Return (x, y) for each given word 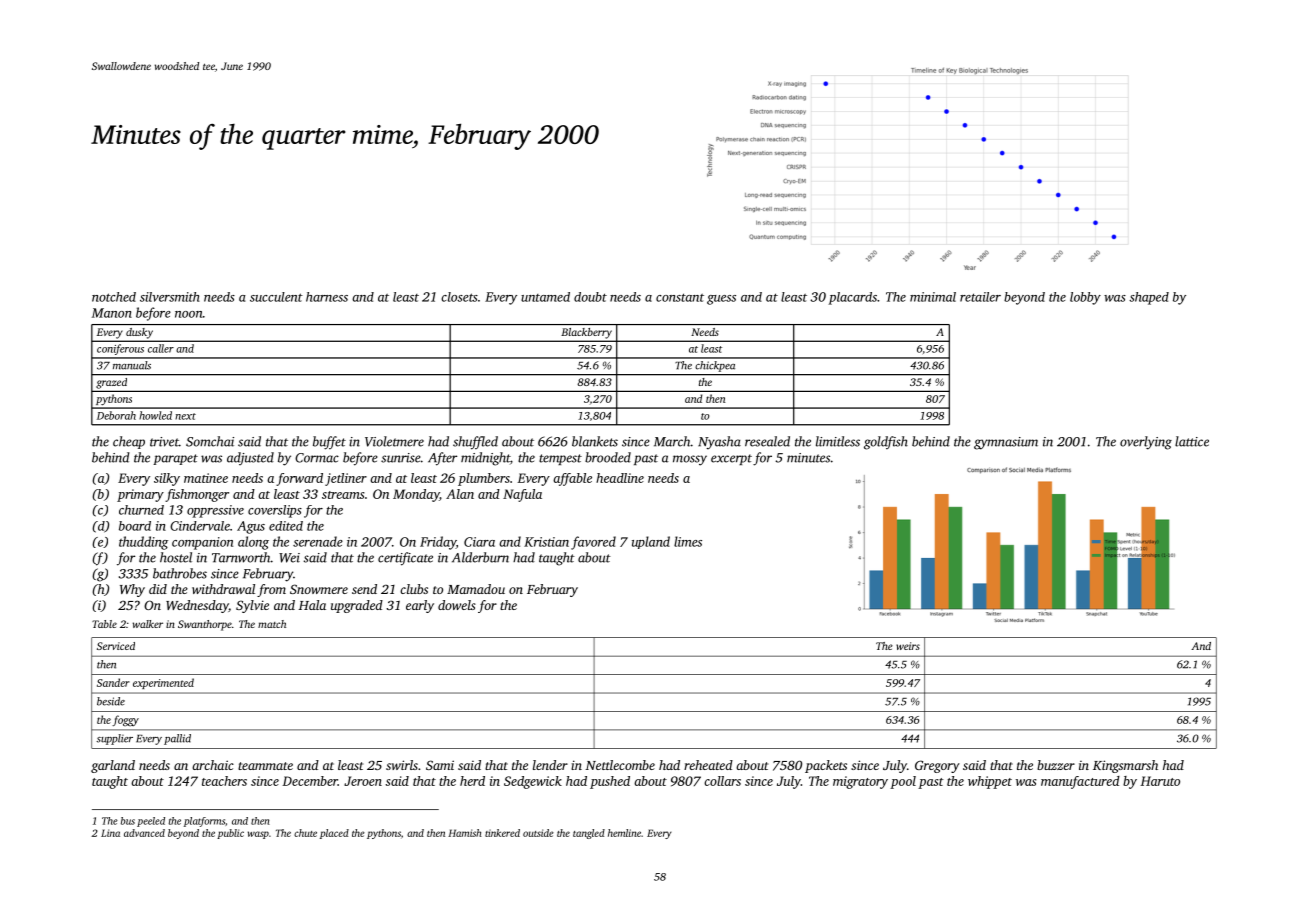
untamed (545, 297)
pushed (610, 782)
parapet (175, 459)
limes (688, 541)
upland (651, 542)
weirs (908, 646)
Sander (113, 682)
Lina (110, 833)
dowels (457, 605)
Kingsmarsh (1125, 766)
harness (327, 297)
